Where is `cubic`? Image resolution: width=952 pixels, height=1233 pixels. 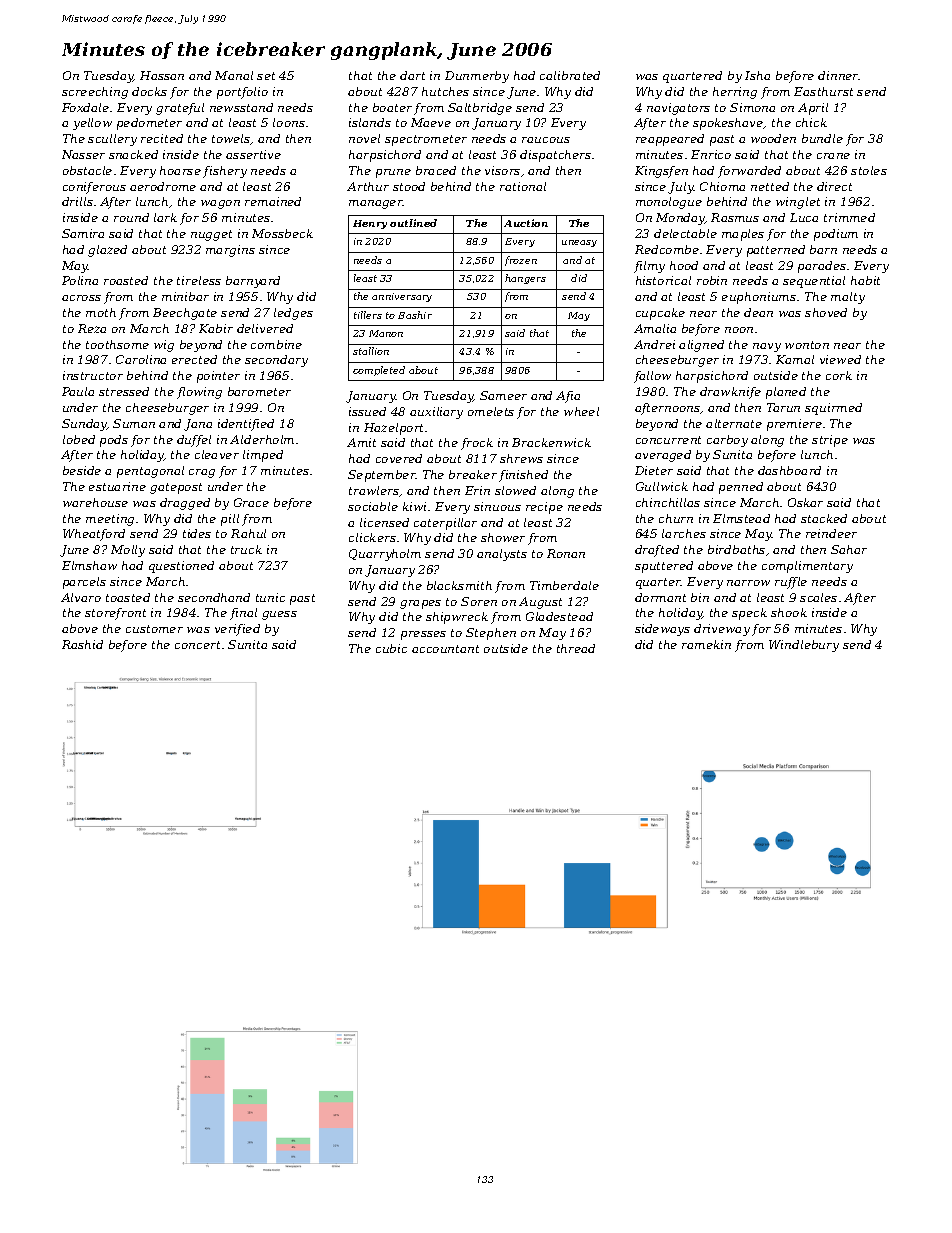
cubic is located at coordinates (391, 648).
